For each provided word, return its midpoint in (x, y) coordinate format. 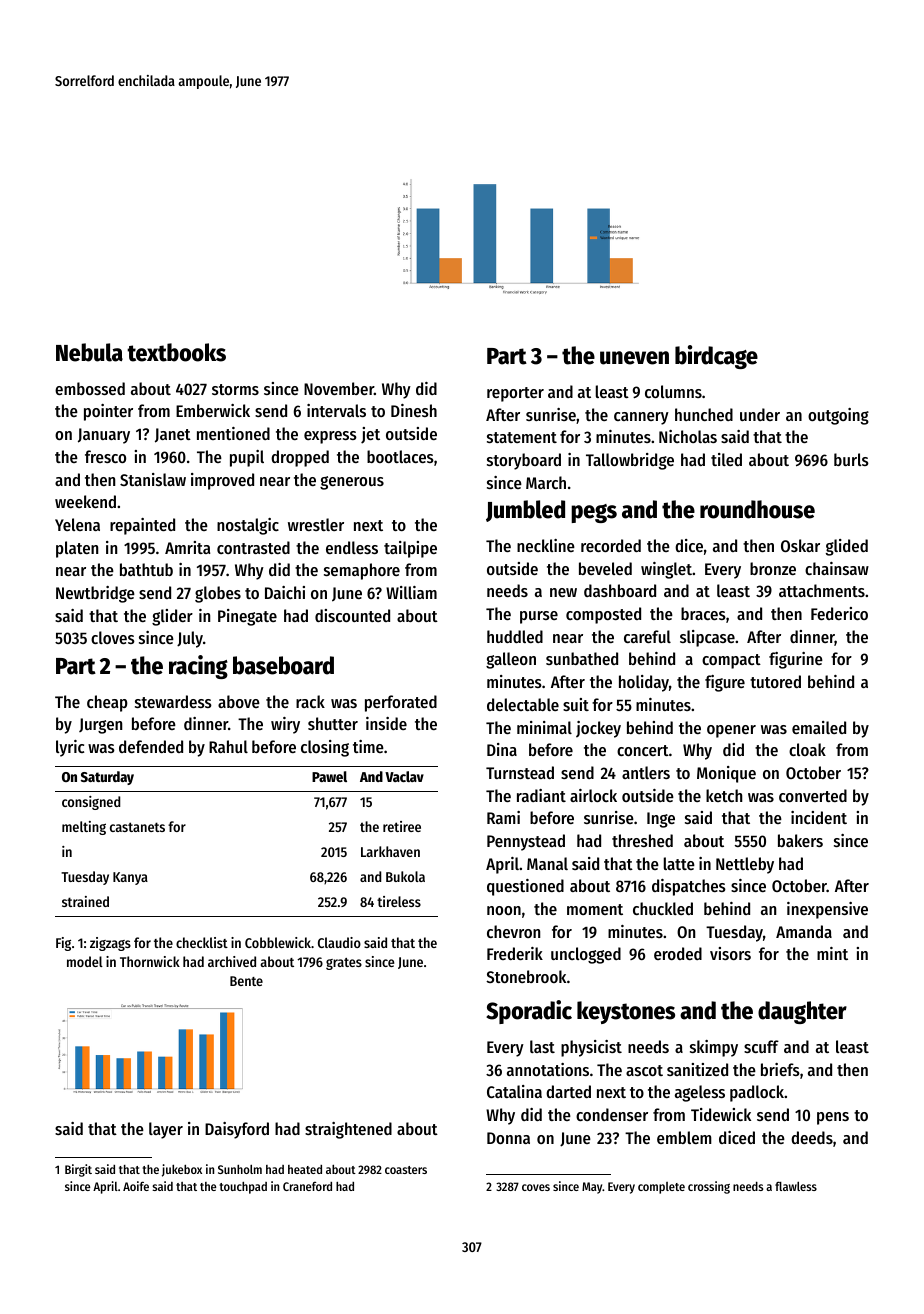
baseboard (283, 665)
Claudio (339, 942)
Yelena (77, 524)
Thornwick (150, 961)
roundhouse (757, 509)
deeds (812, 1137)
